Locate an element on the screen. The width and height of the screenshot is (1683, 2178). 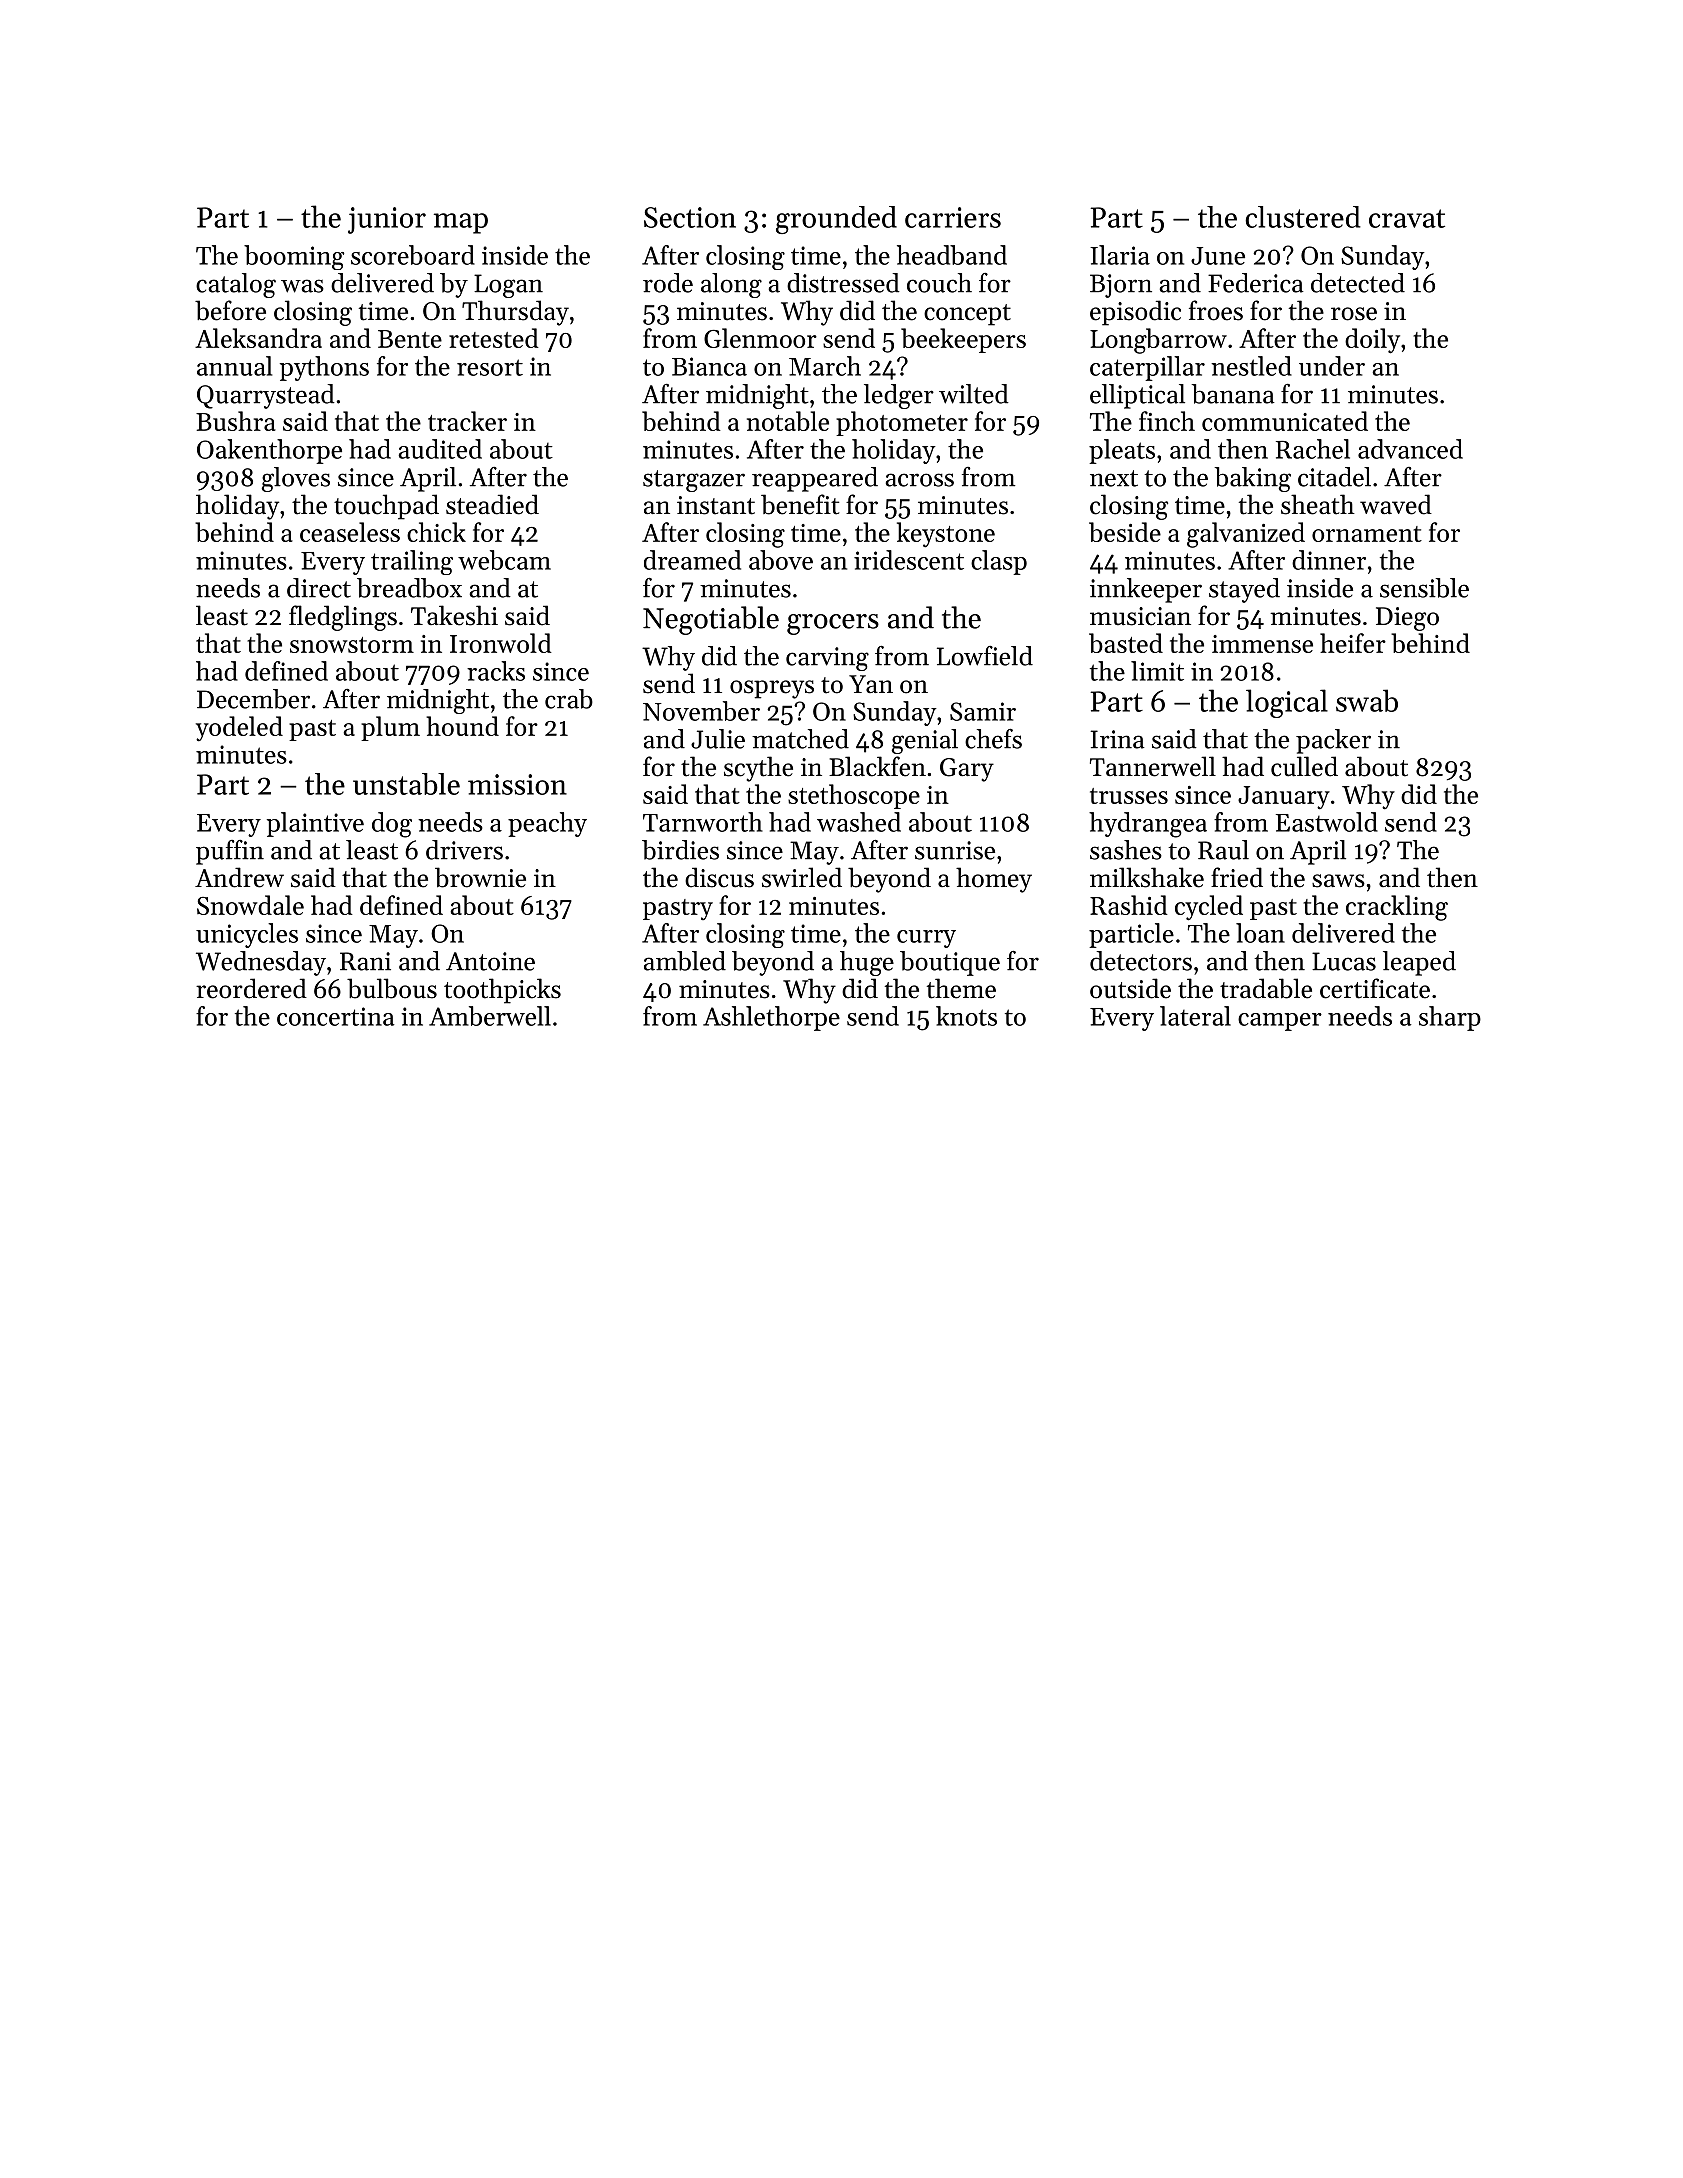
cravat is located at coordinates (1407, 218).
